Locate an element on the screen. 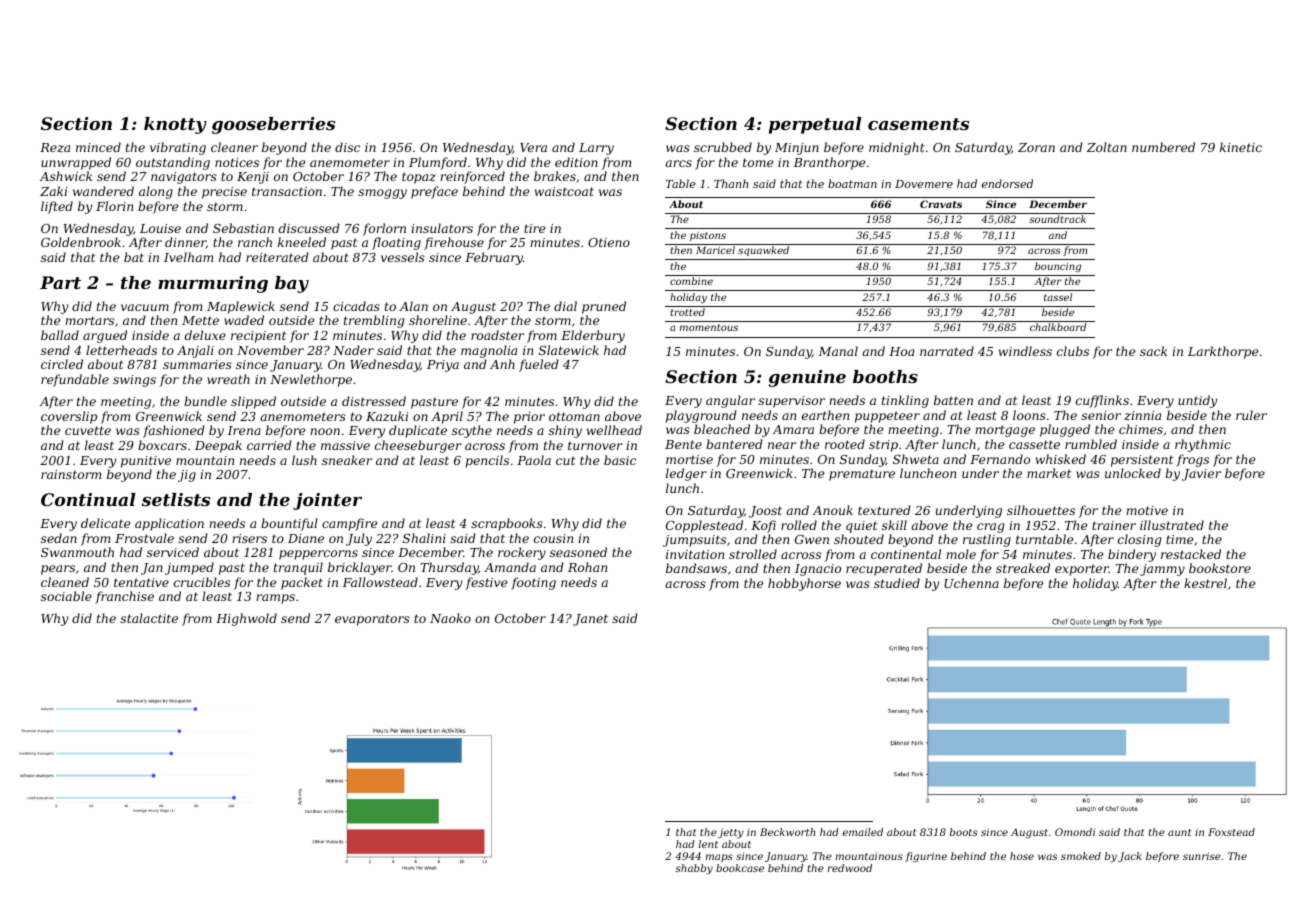  shabby is located at coordinates (694, 869).
